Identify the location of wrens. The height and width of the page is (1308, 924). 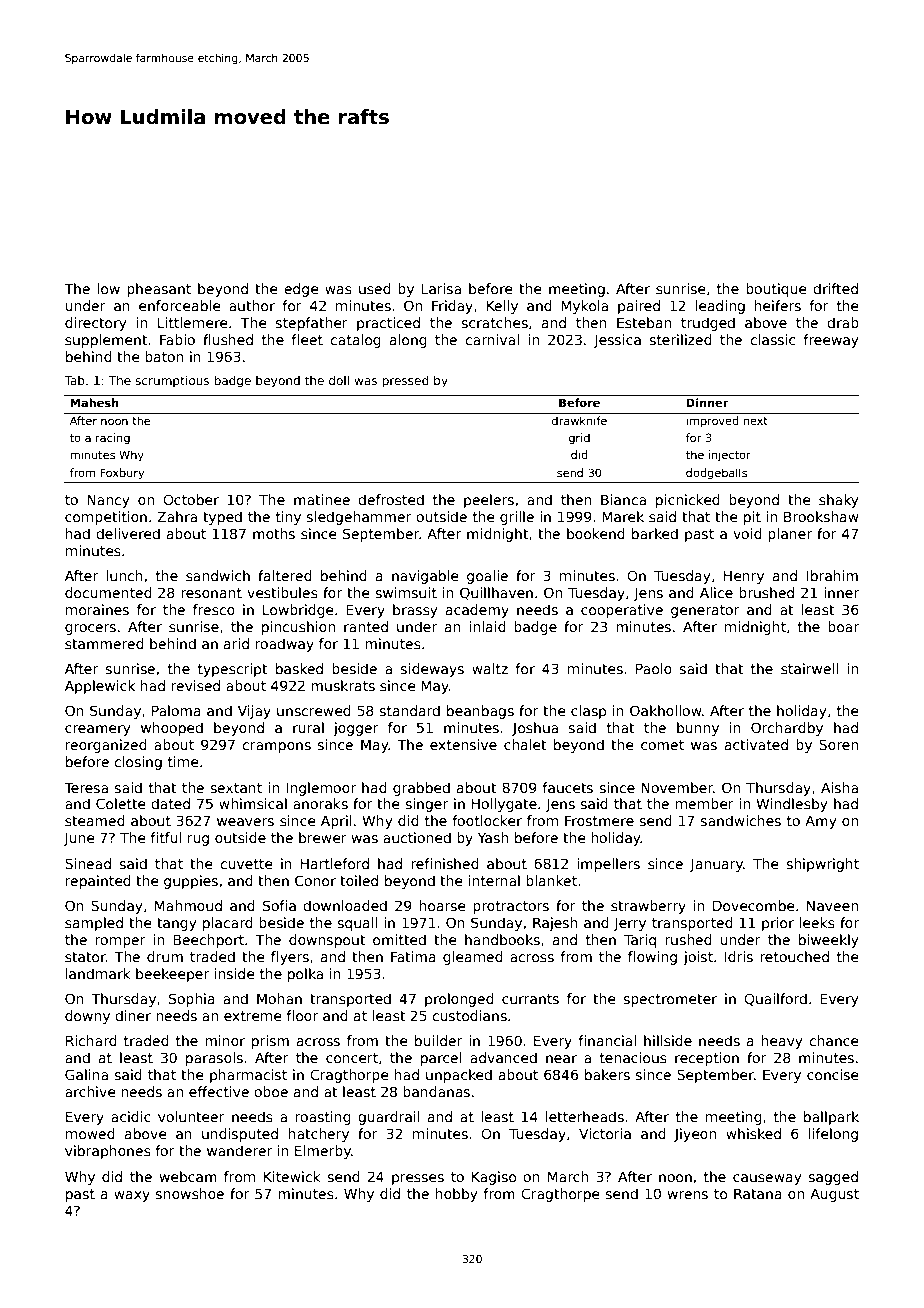
(688, 1195).
